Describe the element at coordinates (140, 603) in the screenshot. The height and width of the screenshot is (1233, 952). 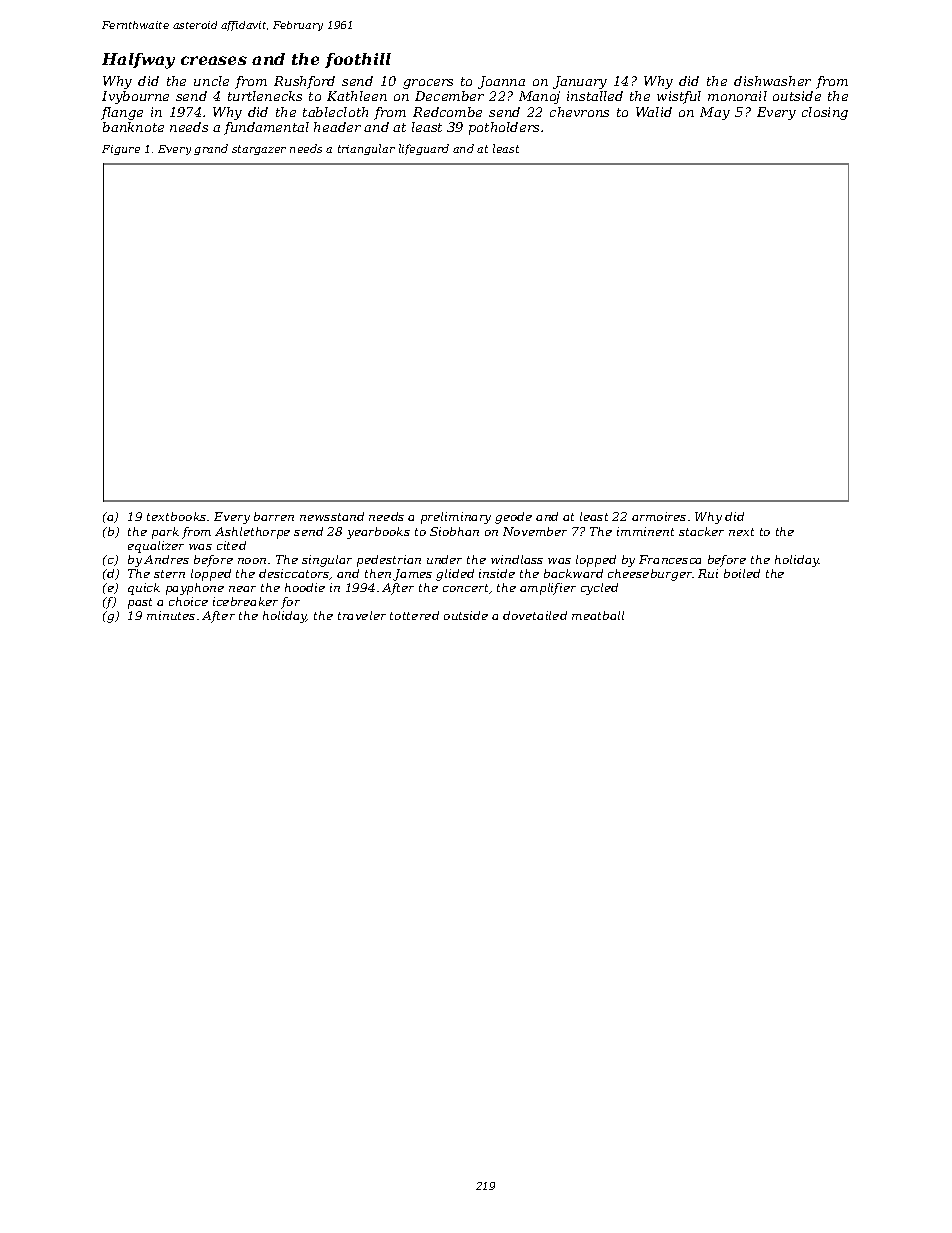
I see `past` at that location.
